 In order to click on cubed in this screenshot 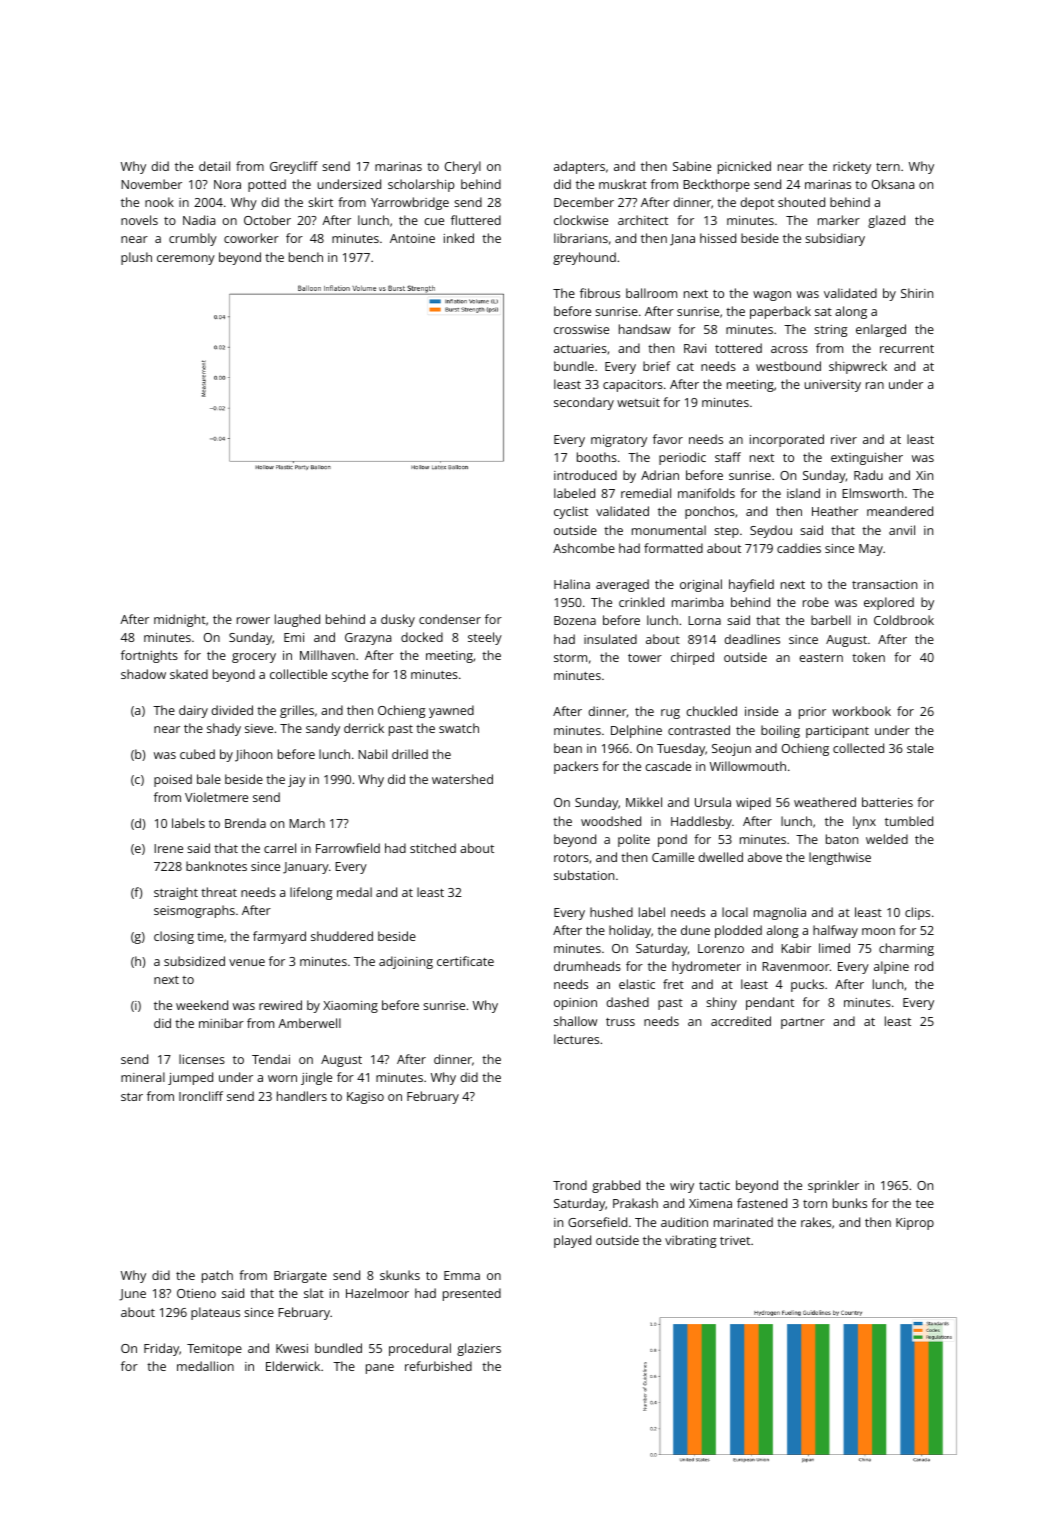, I will do `click(197, 754)`.
